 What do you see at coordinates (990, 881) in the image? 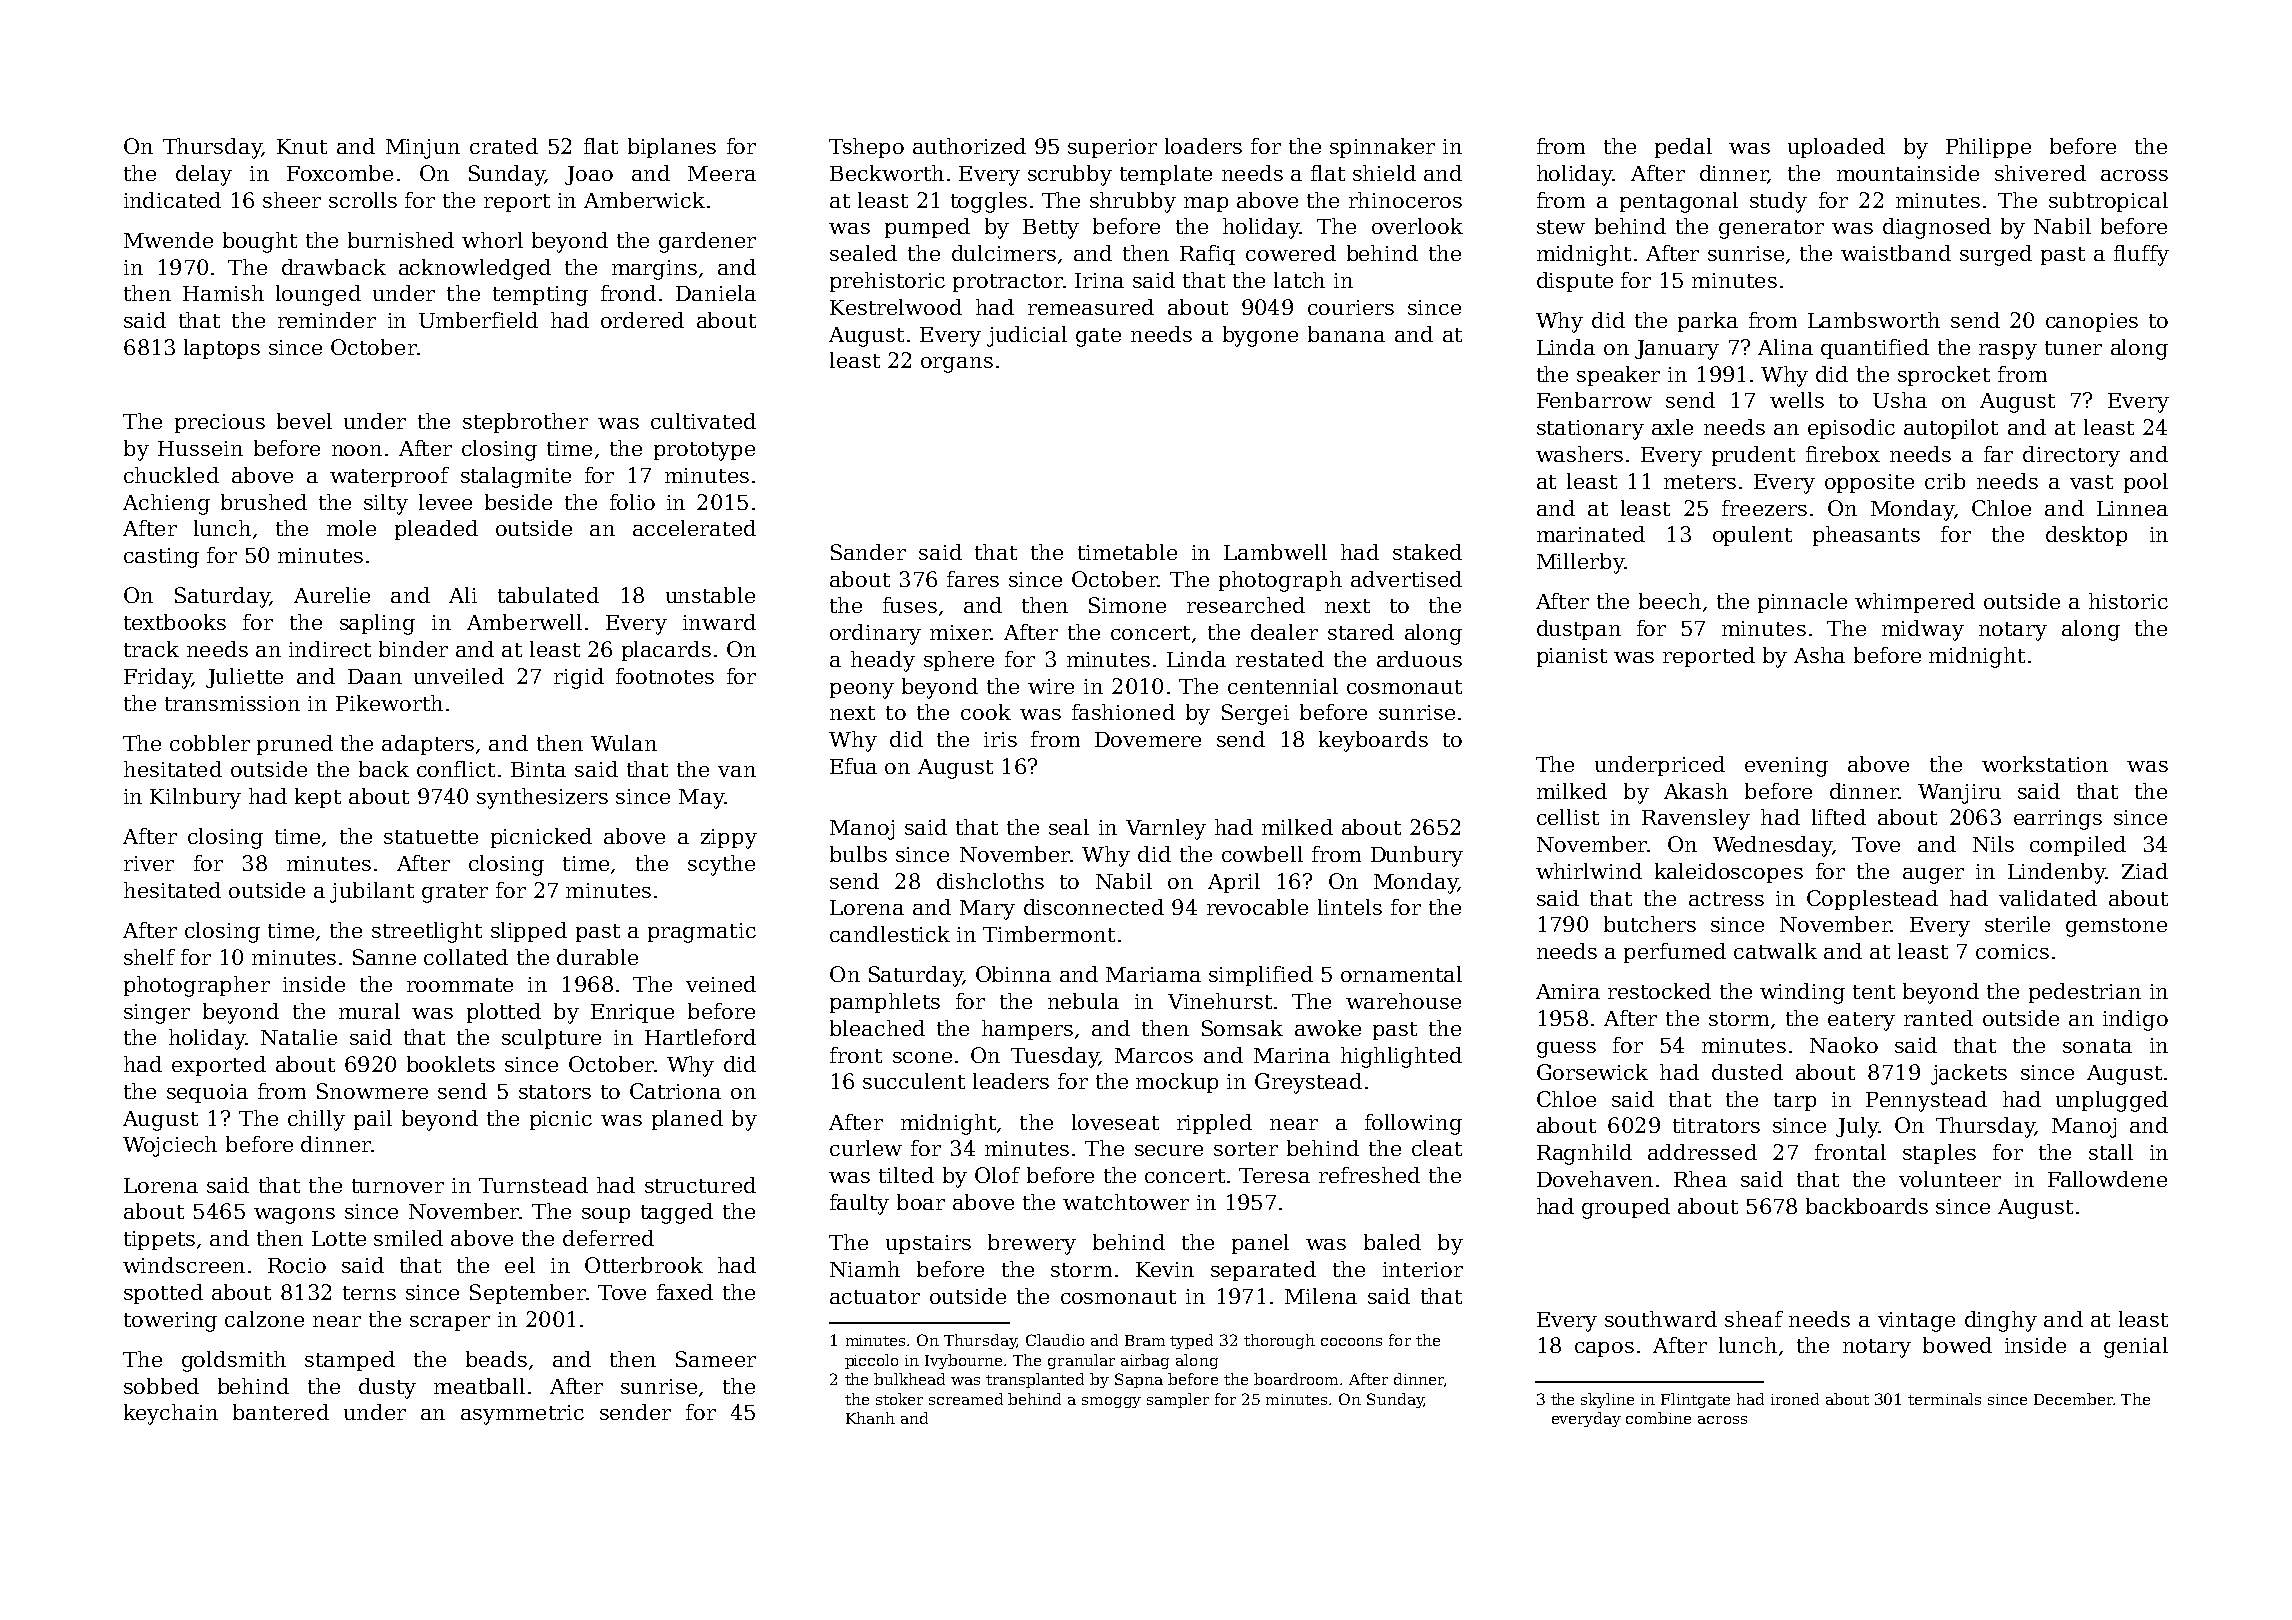
I see `dishcloths` at bounding box center [990, 881].
